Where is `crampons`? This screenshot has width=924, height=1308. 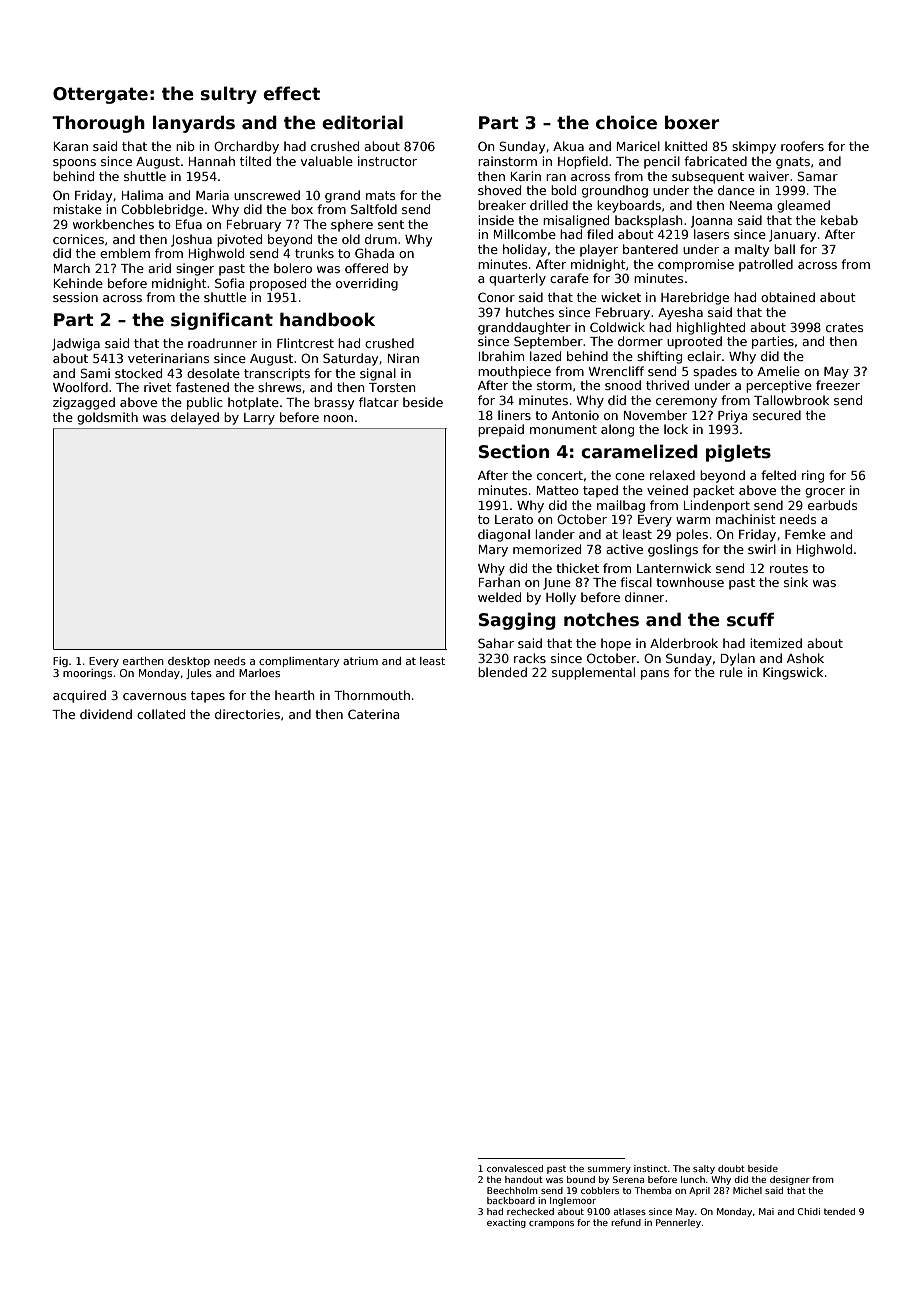
crampons is located at coordinates (551, 1224).
